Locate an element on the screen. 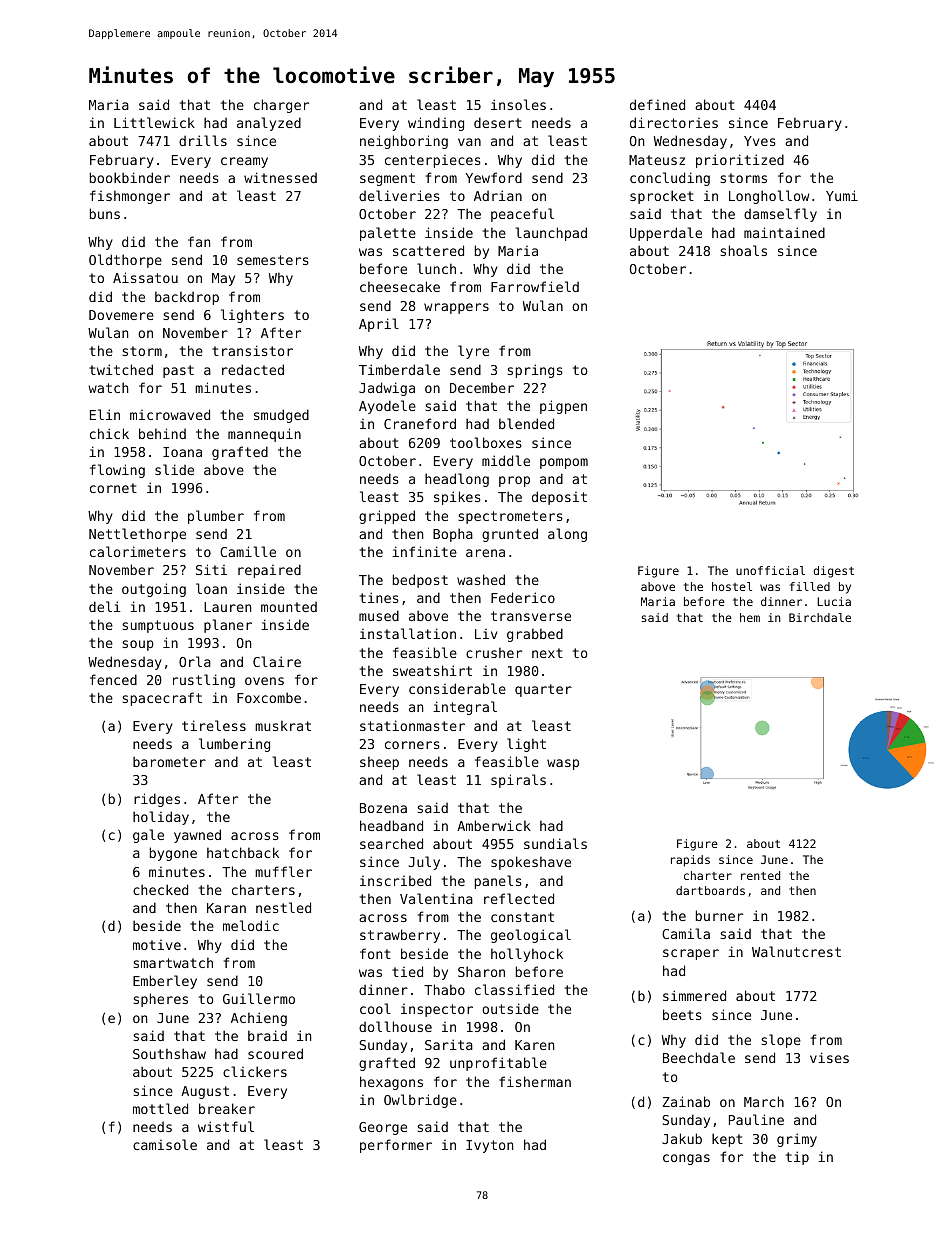 The width and height of the screenshot is (952, 1233). installation is located at coordinates (408, 633).
